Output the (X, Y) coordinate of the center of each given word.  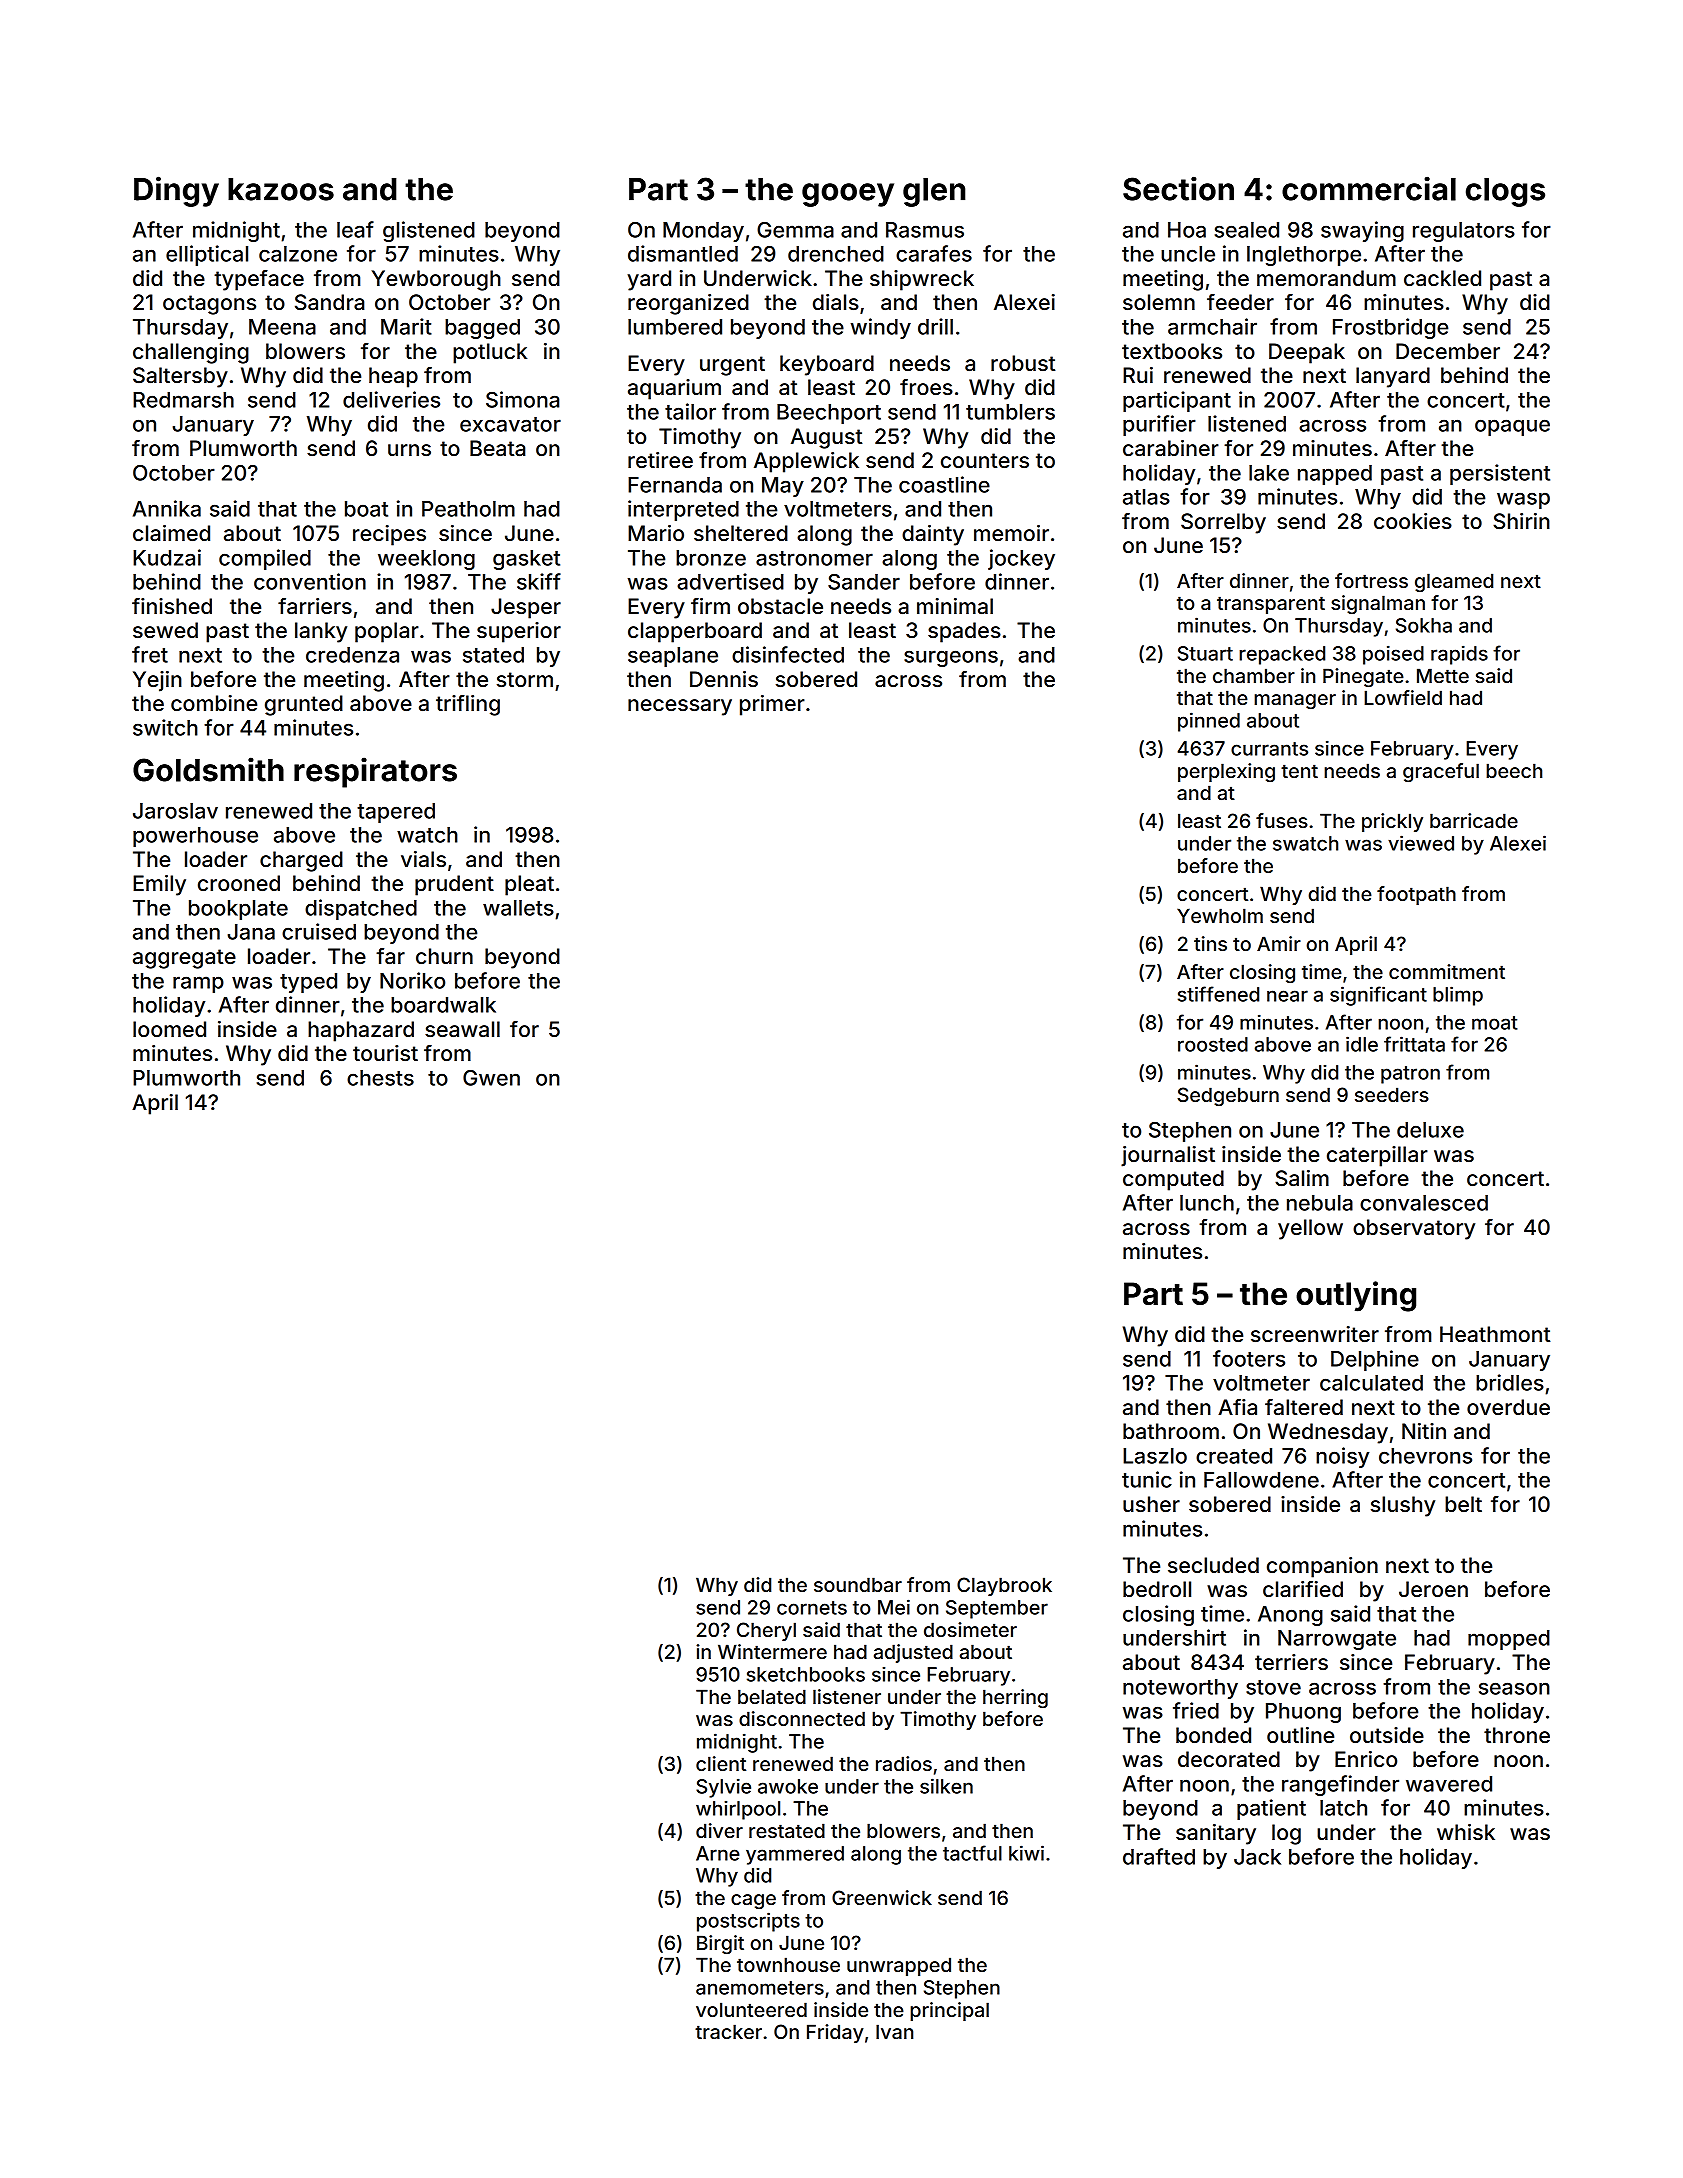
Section (1178, 188)
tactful (972, 1853)
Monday (703, 232)
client (721, 1763)
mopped (1509, 1640)
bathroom (1171, 1431)
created (1234, 1456)
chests (380, 1078)
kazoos (281, 189)
